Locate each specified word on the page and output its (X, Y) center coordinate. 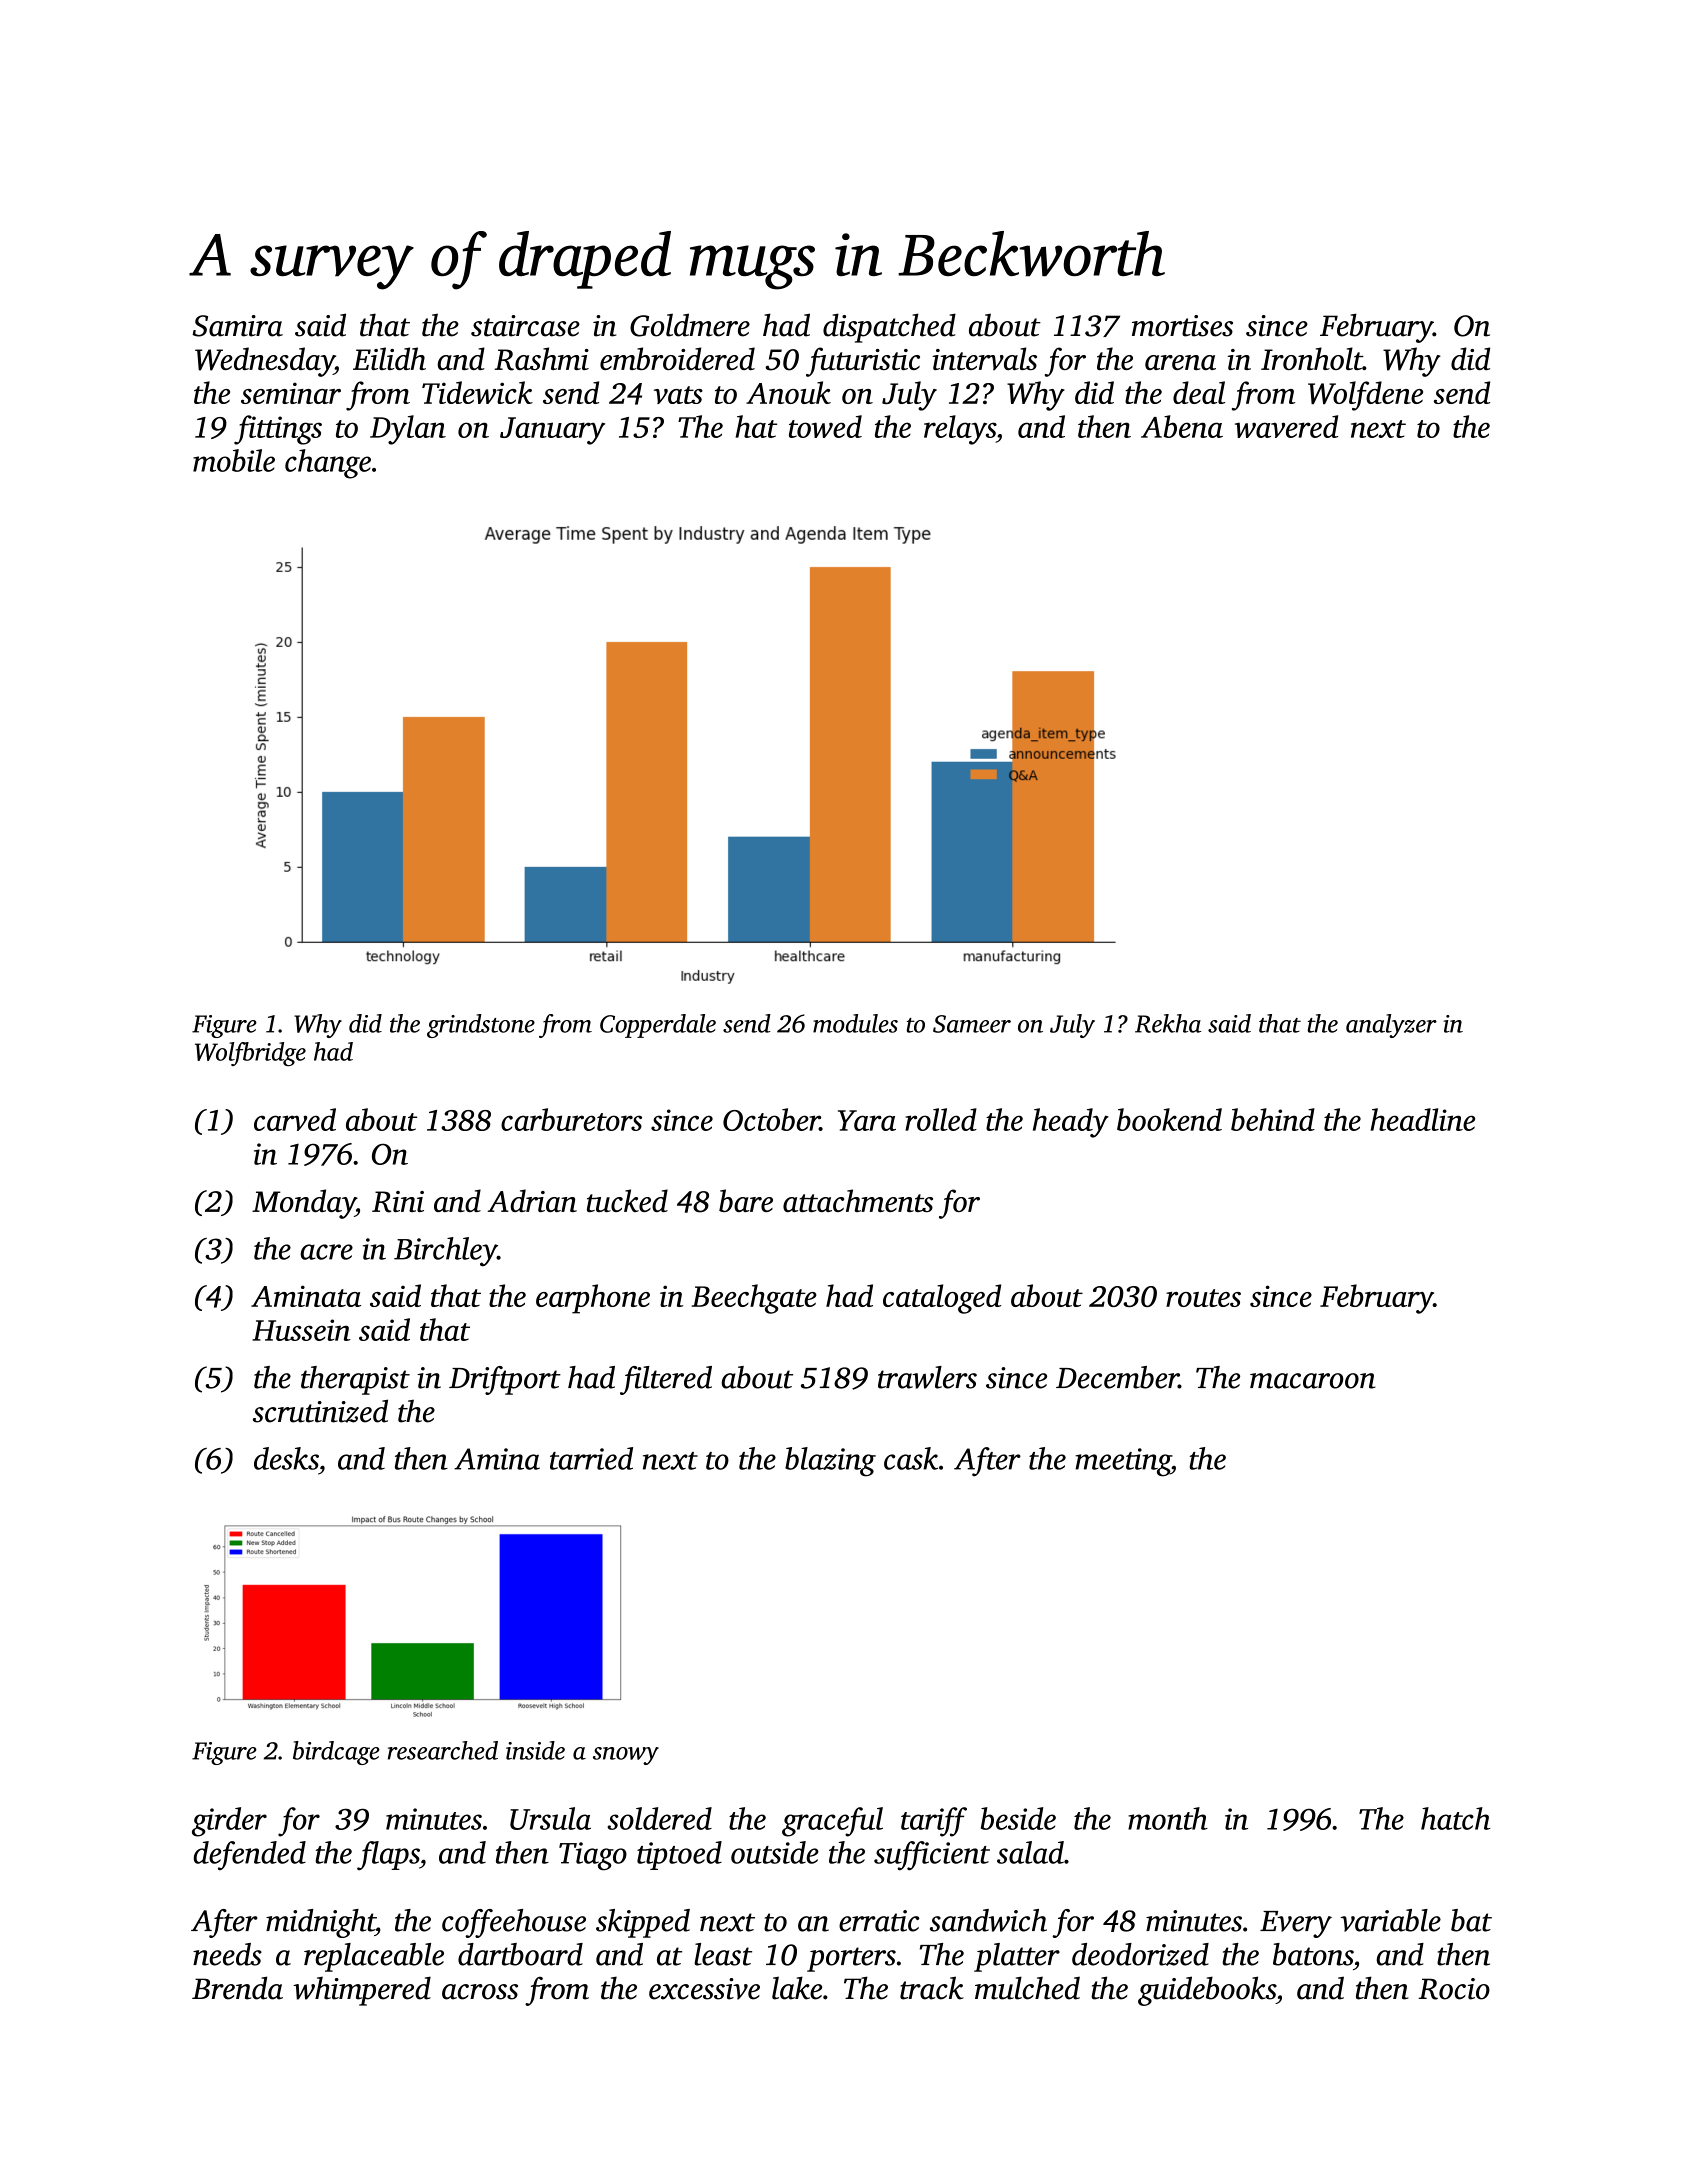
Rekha (1168, 1023)
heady (1071, 1123)
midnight (320, 1923)
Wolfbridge (250, 1054)
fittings (278, 430)
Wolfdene (1365, 396)
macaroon (1313, 1381)
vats (678, 395)
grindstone (481, 1026)
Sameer (972, 1024)
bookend (1169, 1119)
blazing (830, 1462)
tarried (591, 1458)
